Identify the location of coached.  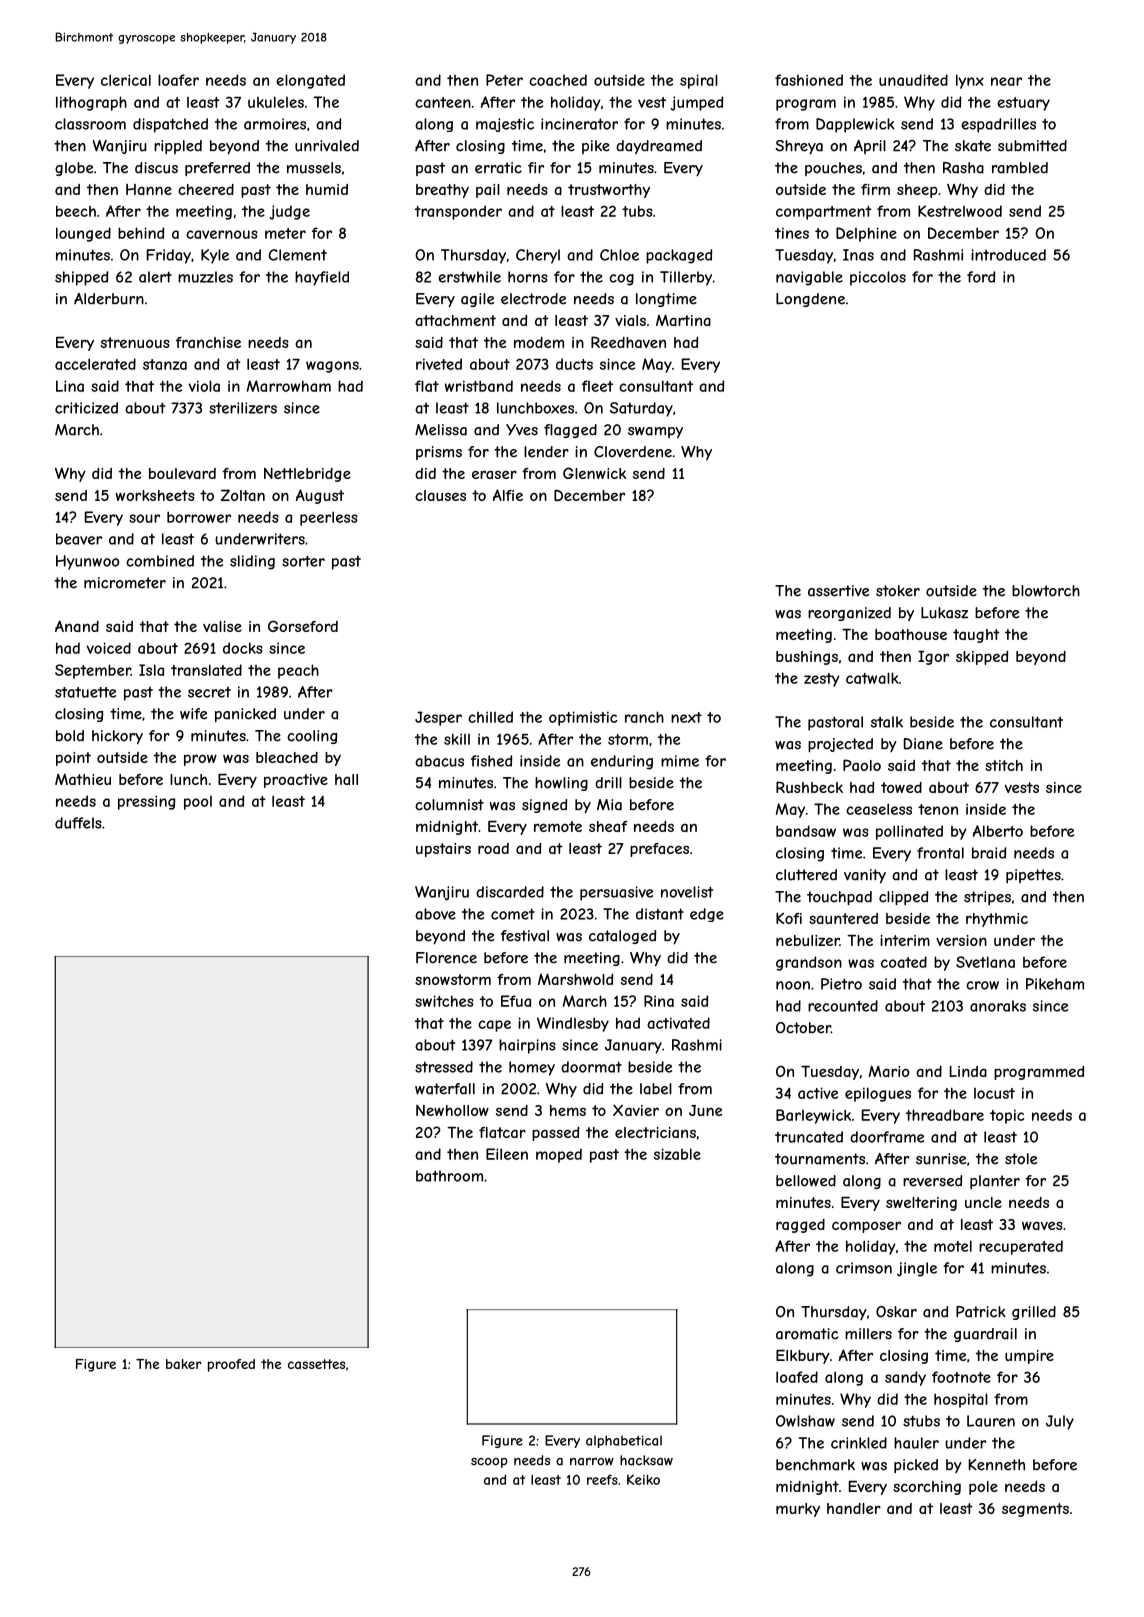
(558, 80).
